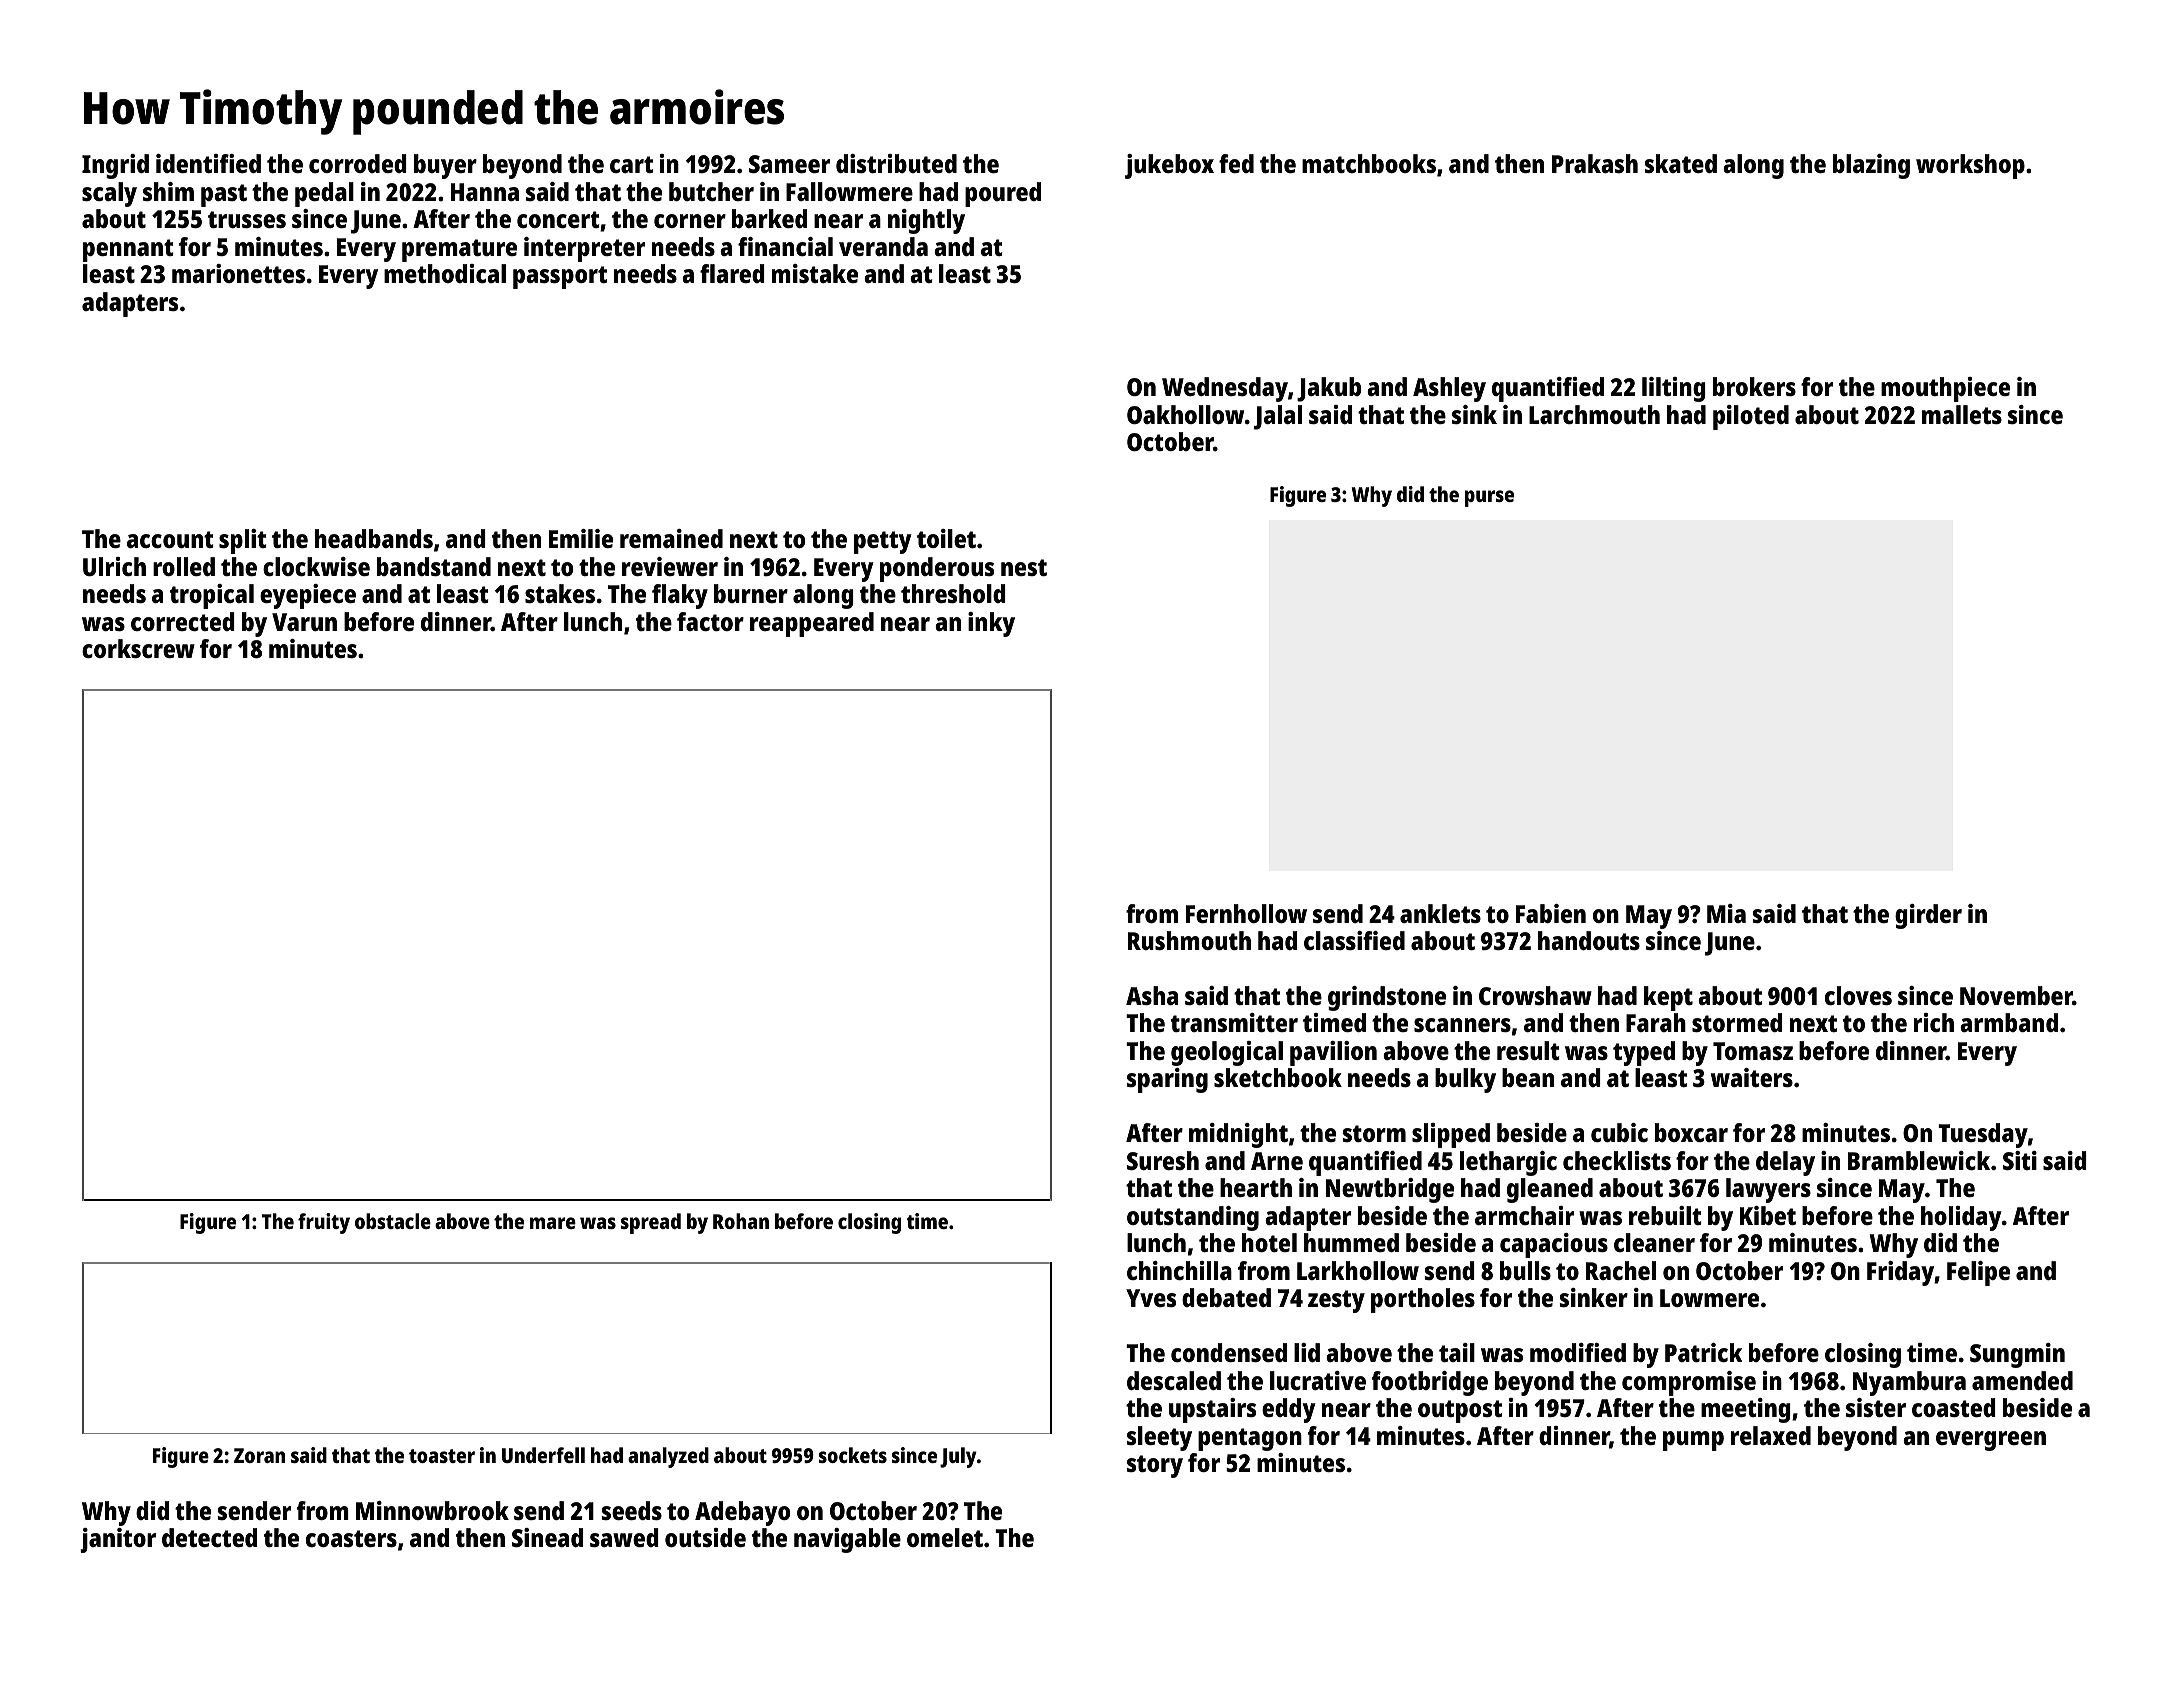  I want to click on methodical, so click(445, 273).
